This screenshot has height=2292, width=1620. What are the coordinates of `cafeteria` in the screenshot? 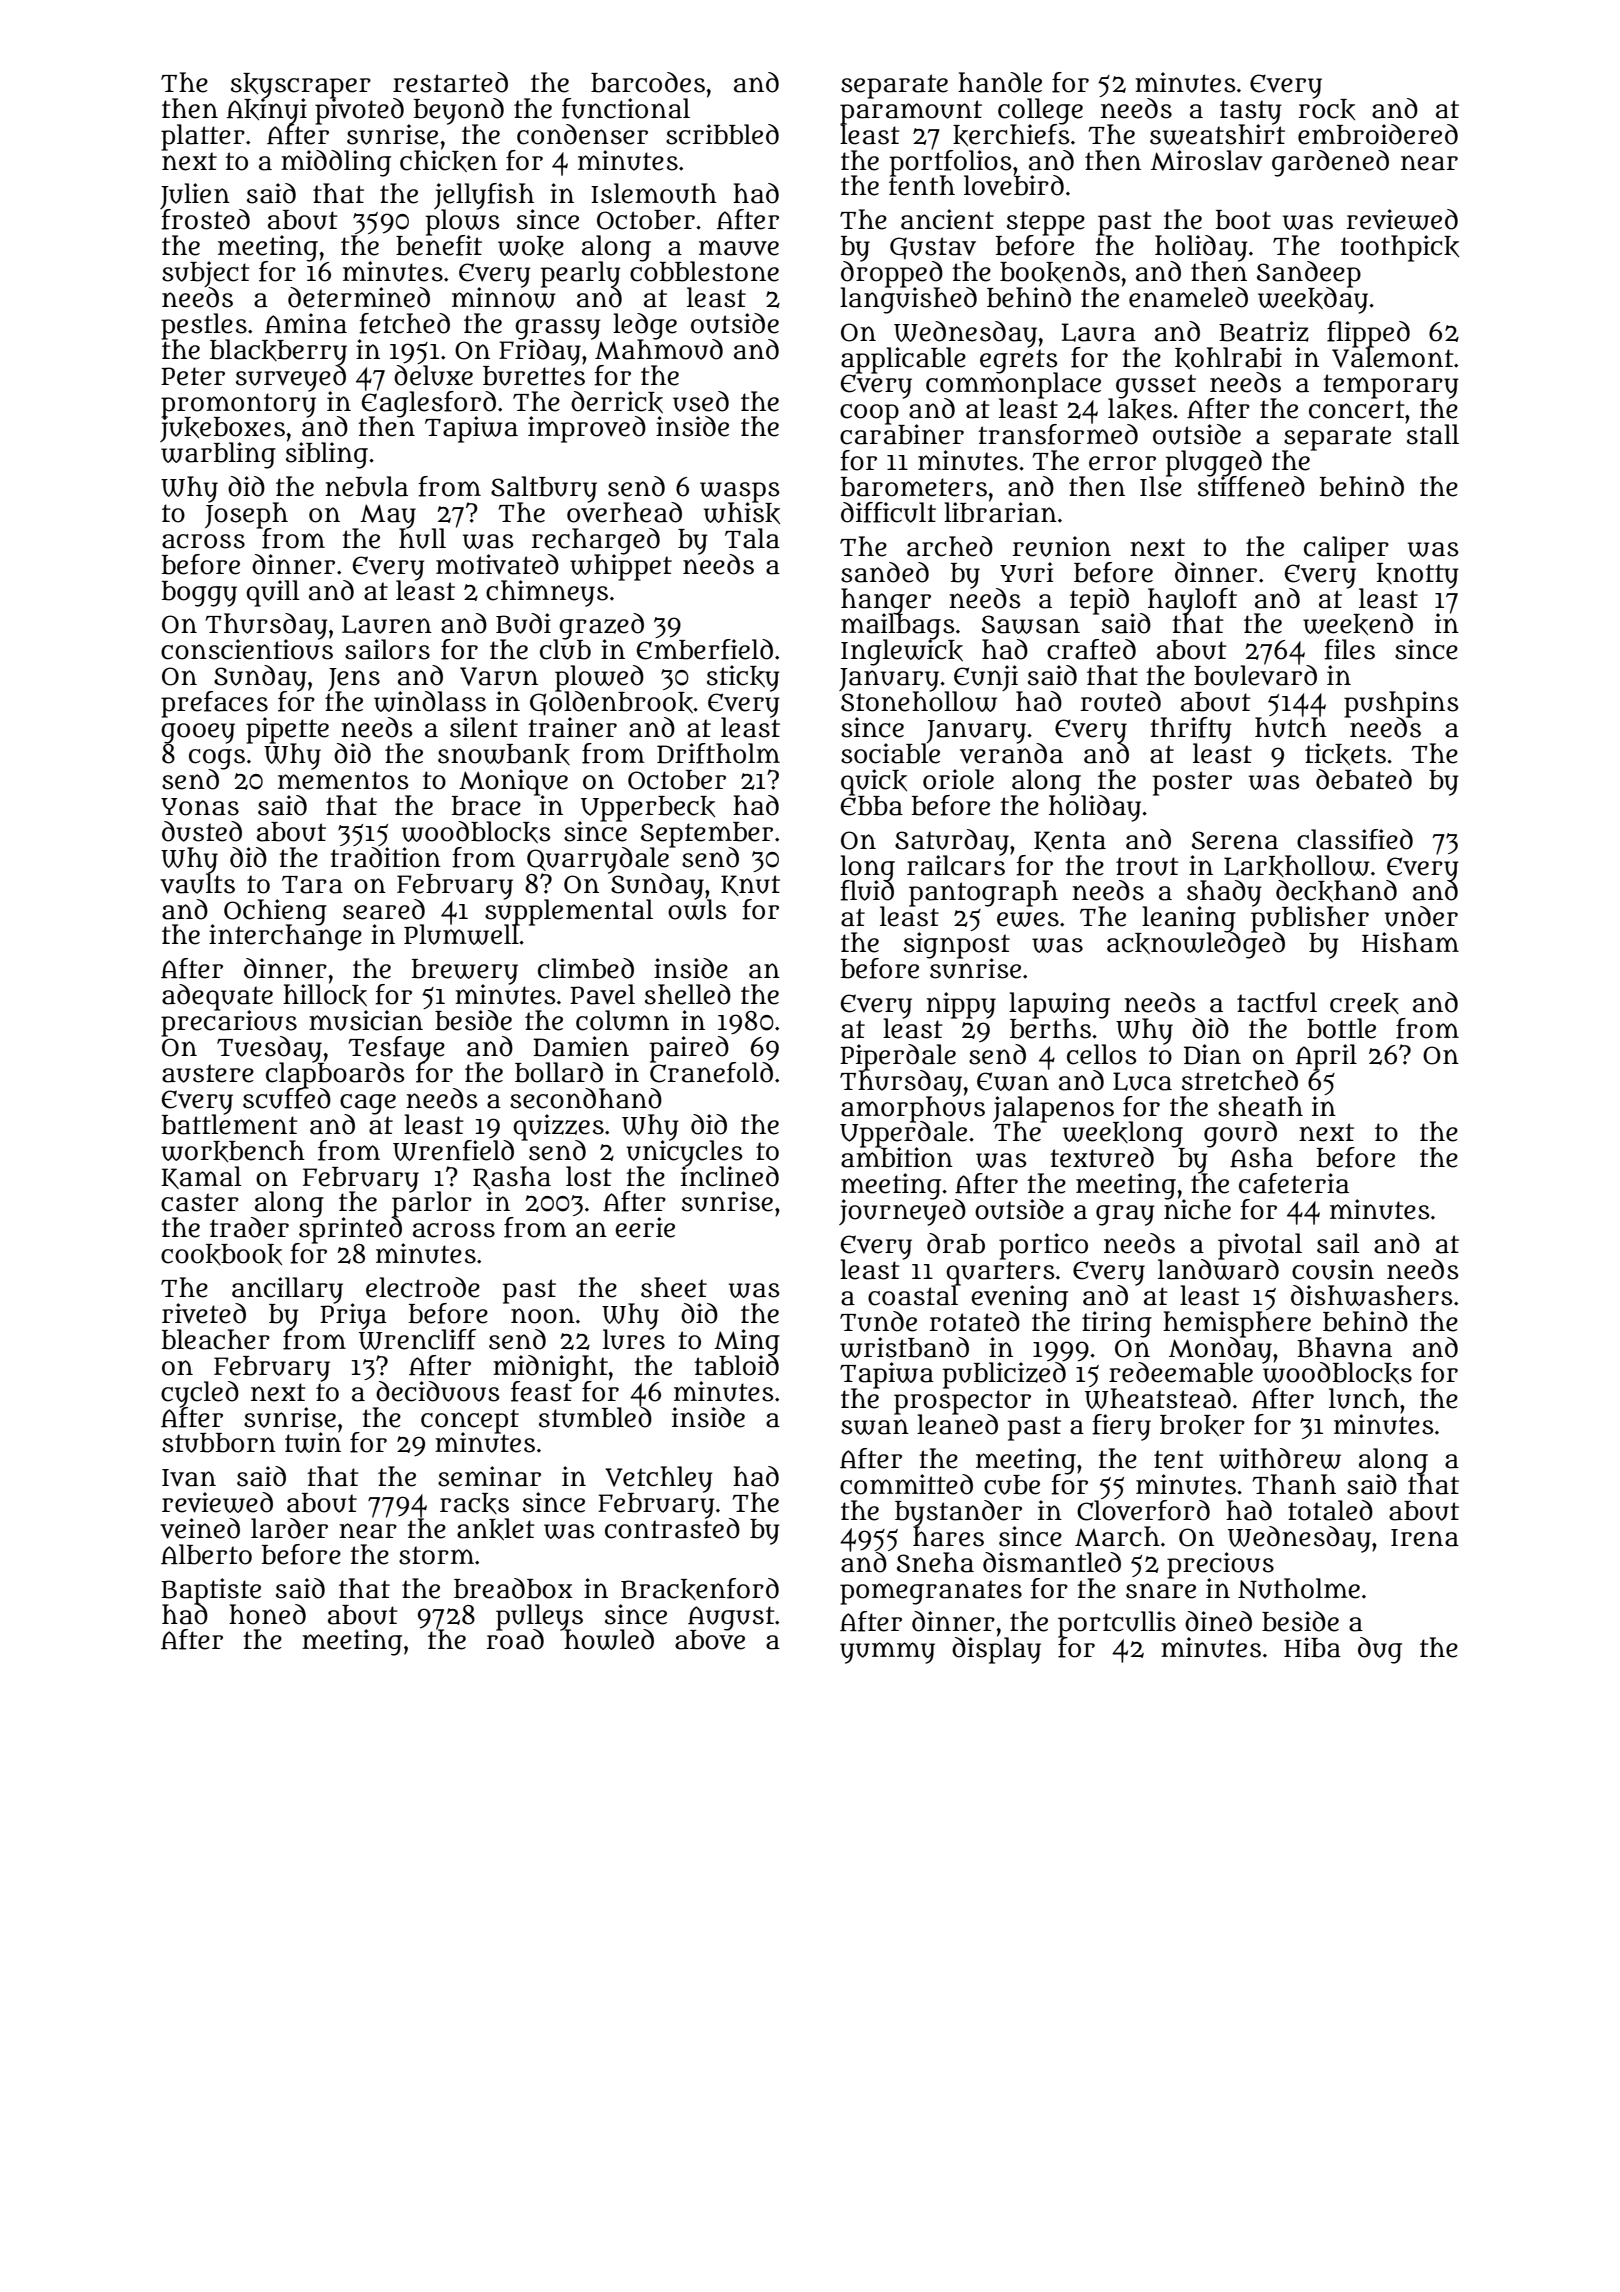 It's located at (1294, 1183).
